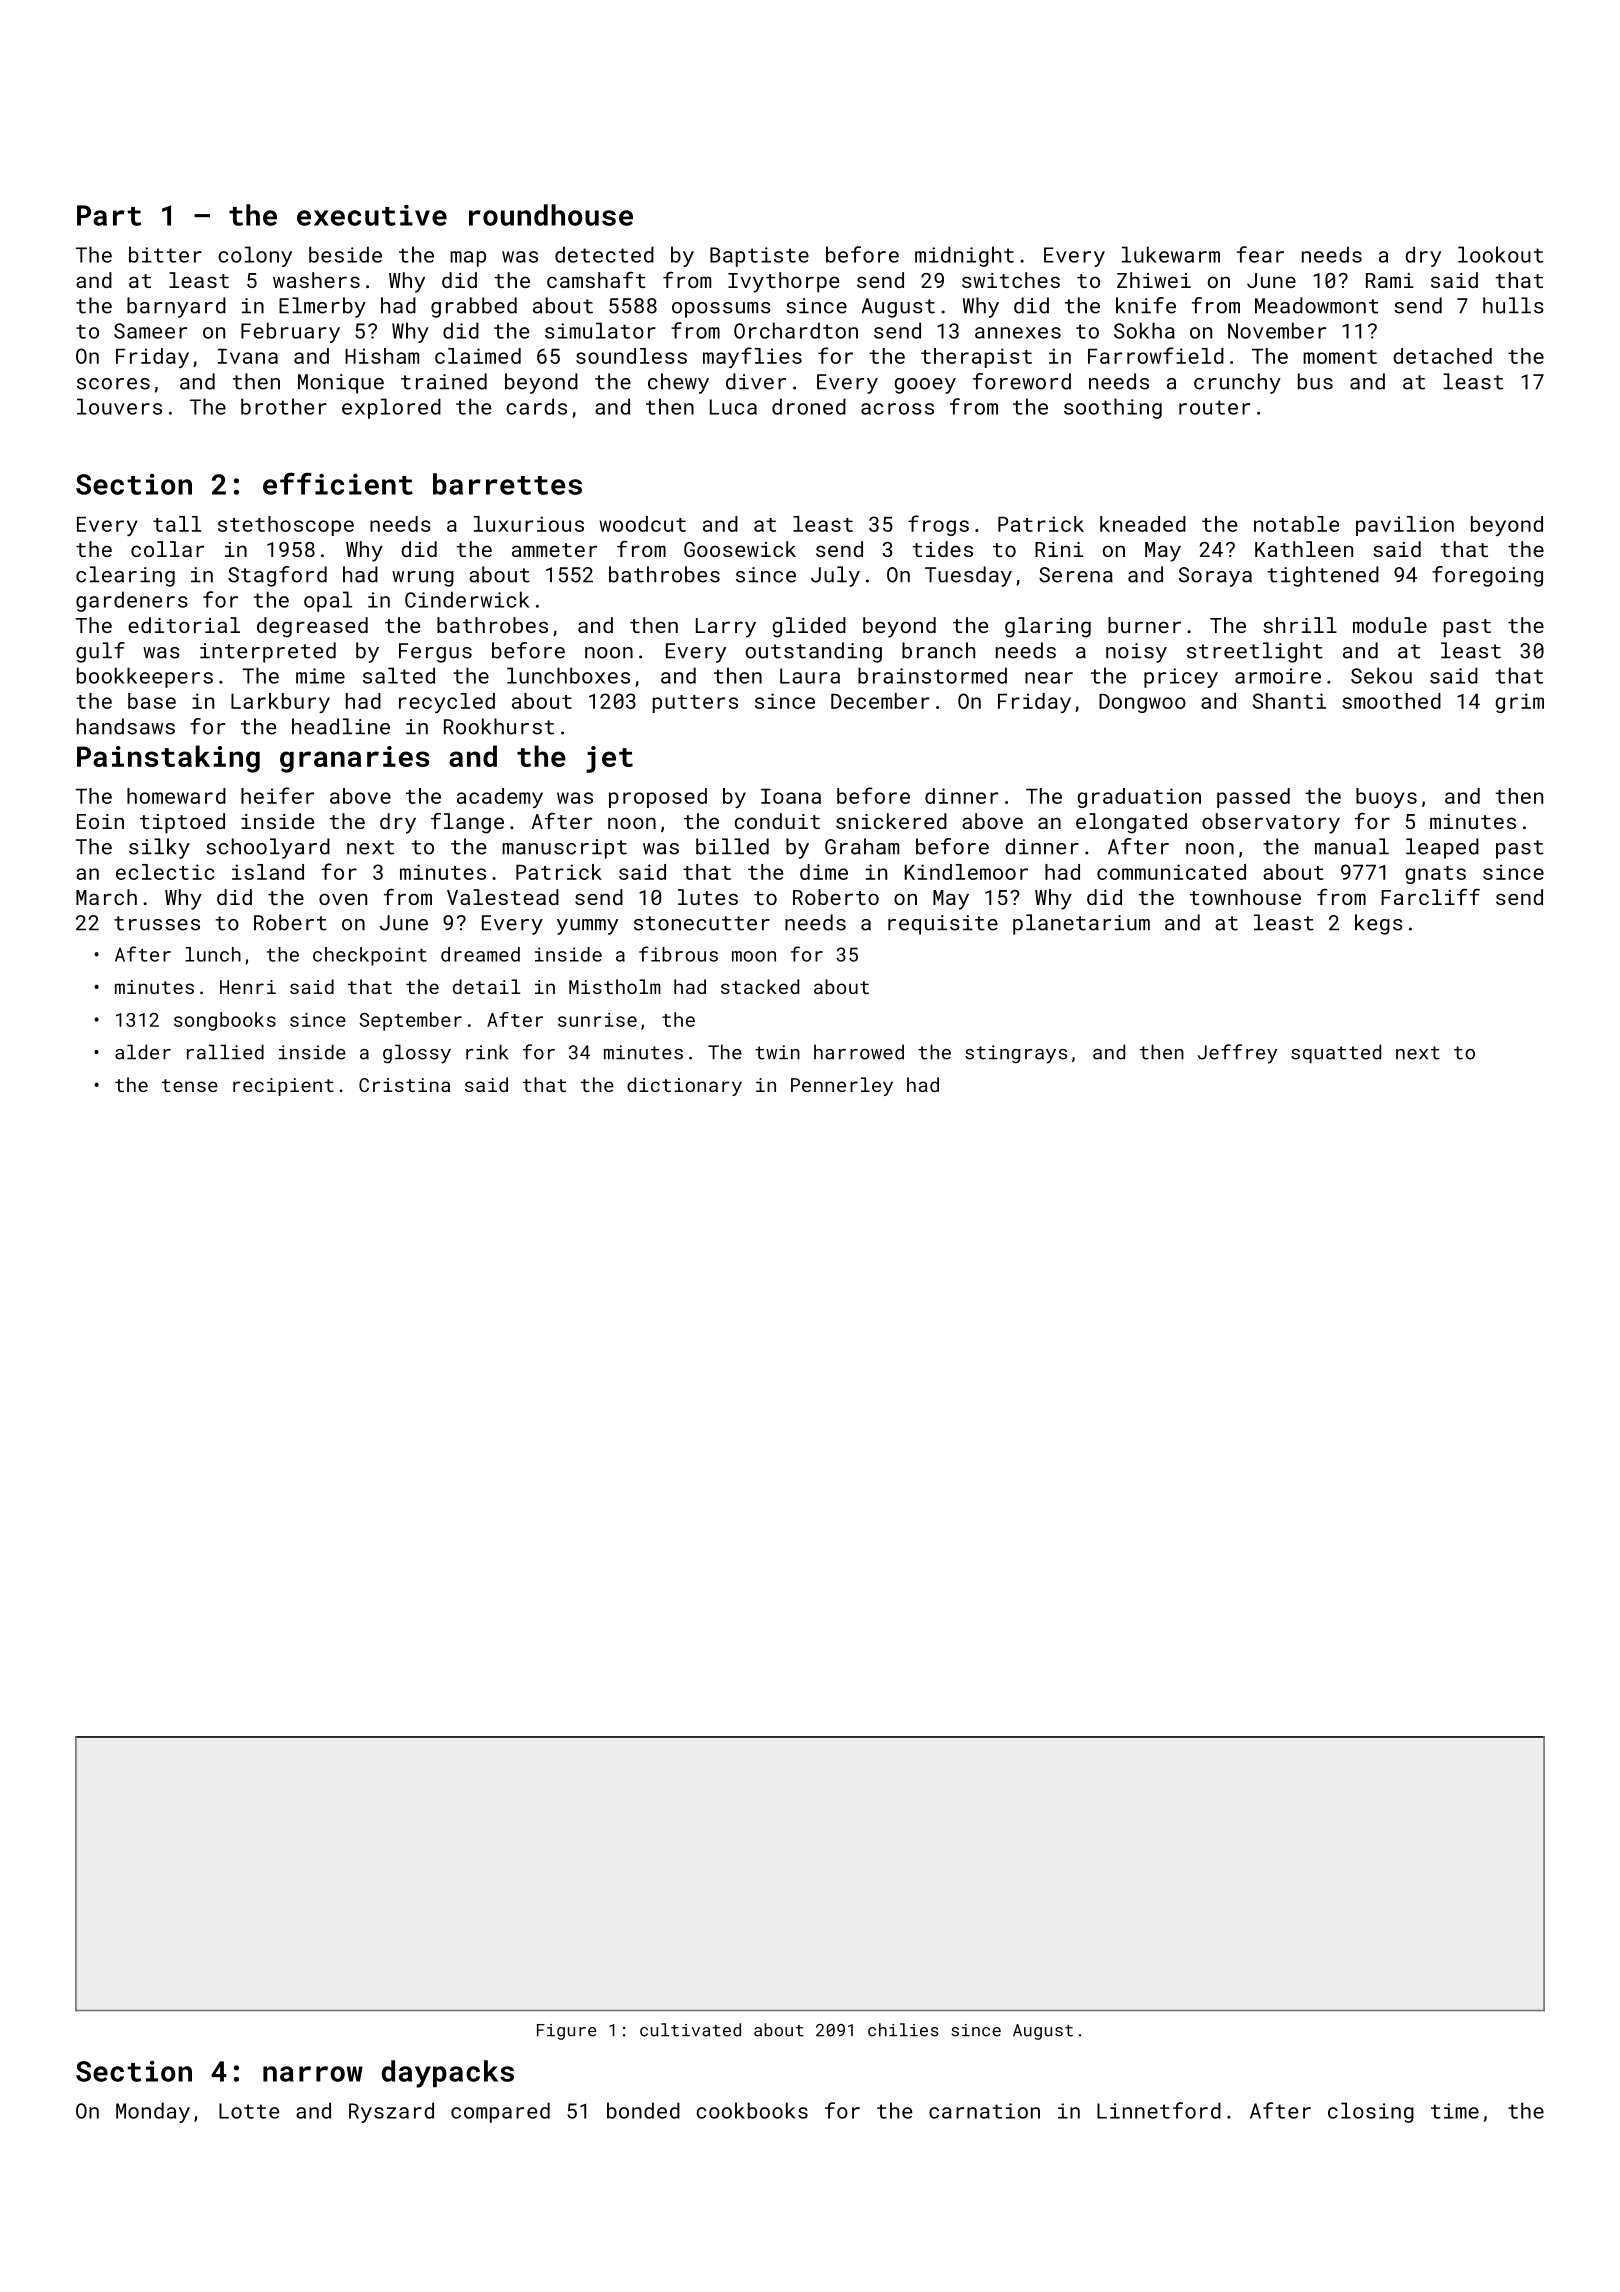 This screenshot has width=1620, height=2292. Describe the element at coordinates (1336, 1053) in the screenshot. I see `squatted` at that location.
